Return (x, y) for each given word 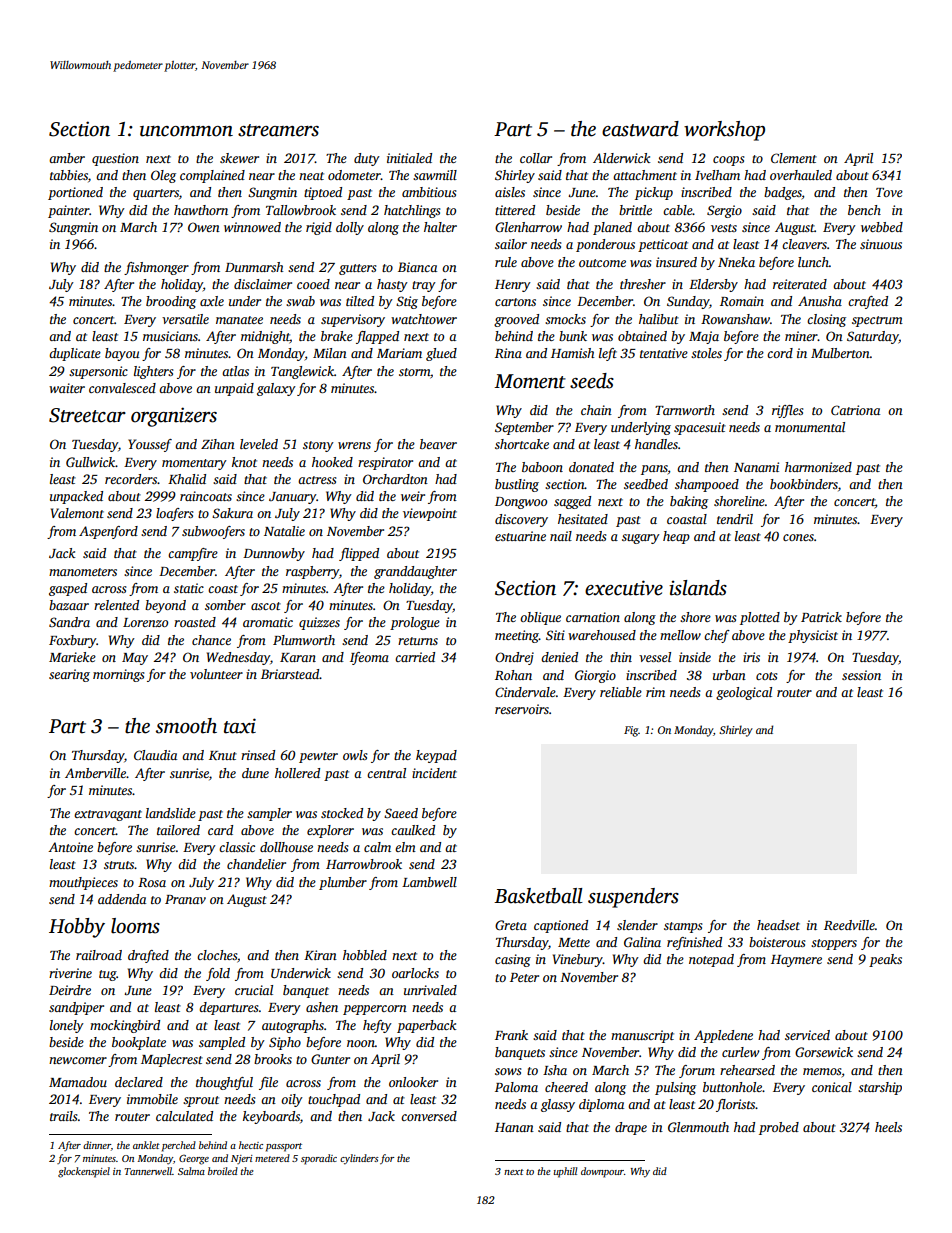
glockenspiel (84, 1172)
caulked (413, 830)
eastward (640, 129)
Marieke (72, 657)
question (115, 159)
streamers (278, 130)
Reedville (849, 925)
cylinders (359, 1159)
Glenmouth (698, 1127)
